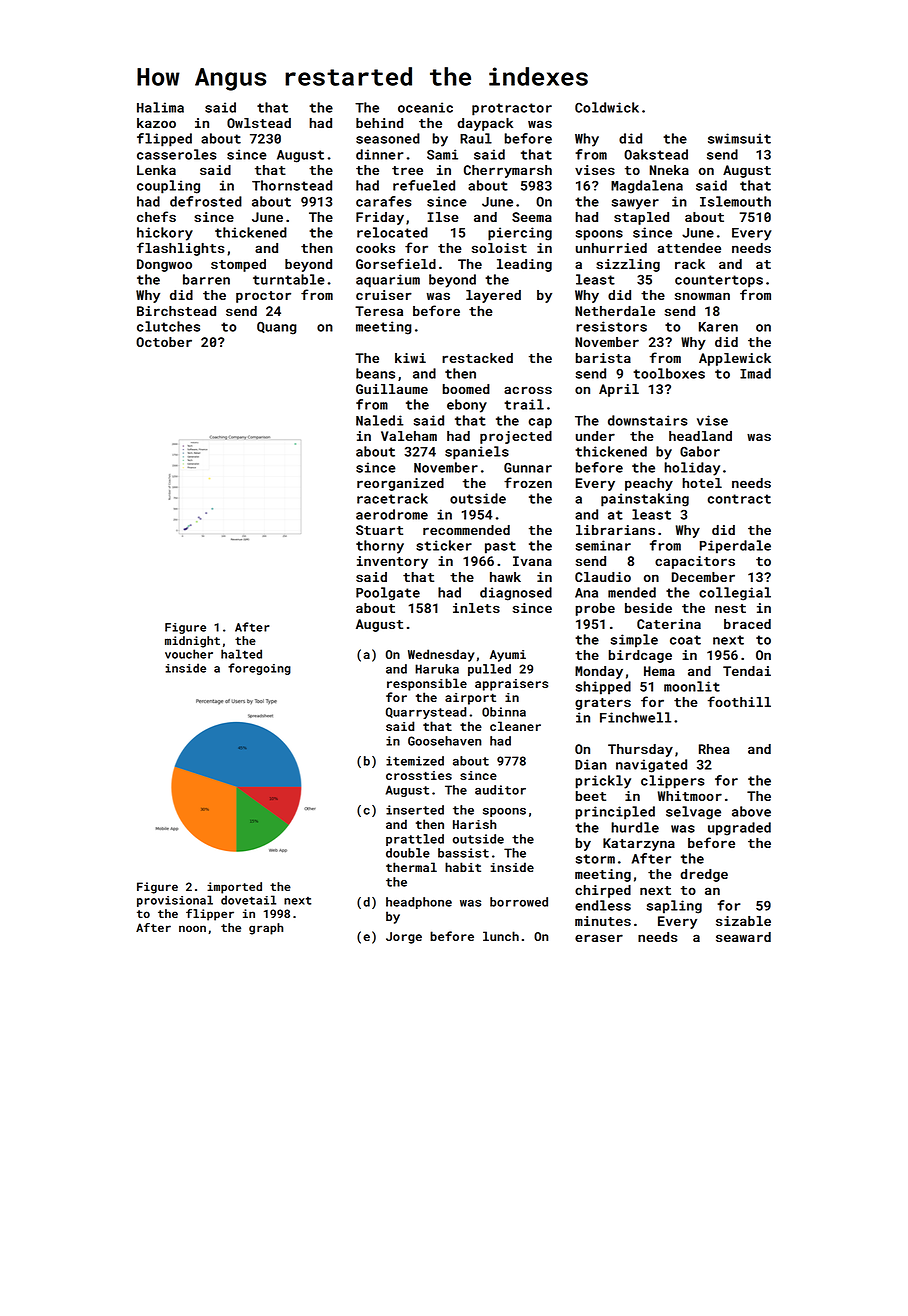 The image size is (908, 1316). Describe the element at coordinates (693, 813) in the image. I see `selvage` at that location.
